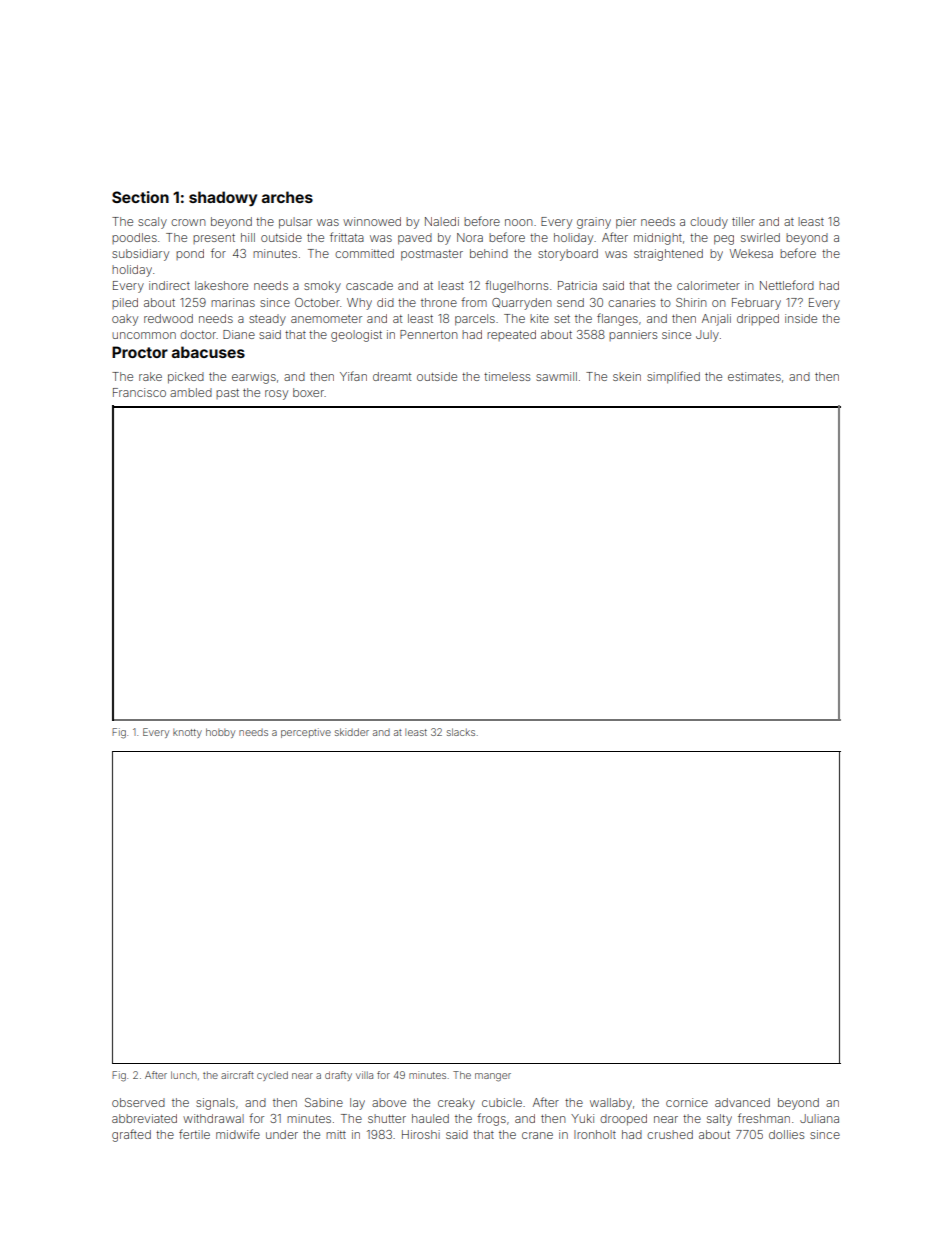 The width and height of the screenshot is (952, 1233). Describe the element at coordinates (556, 376) in the screenshot. I see `sawmill` at that location.
